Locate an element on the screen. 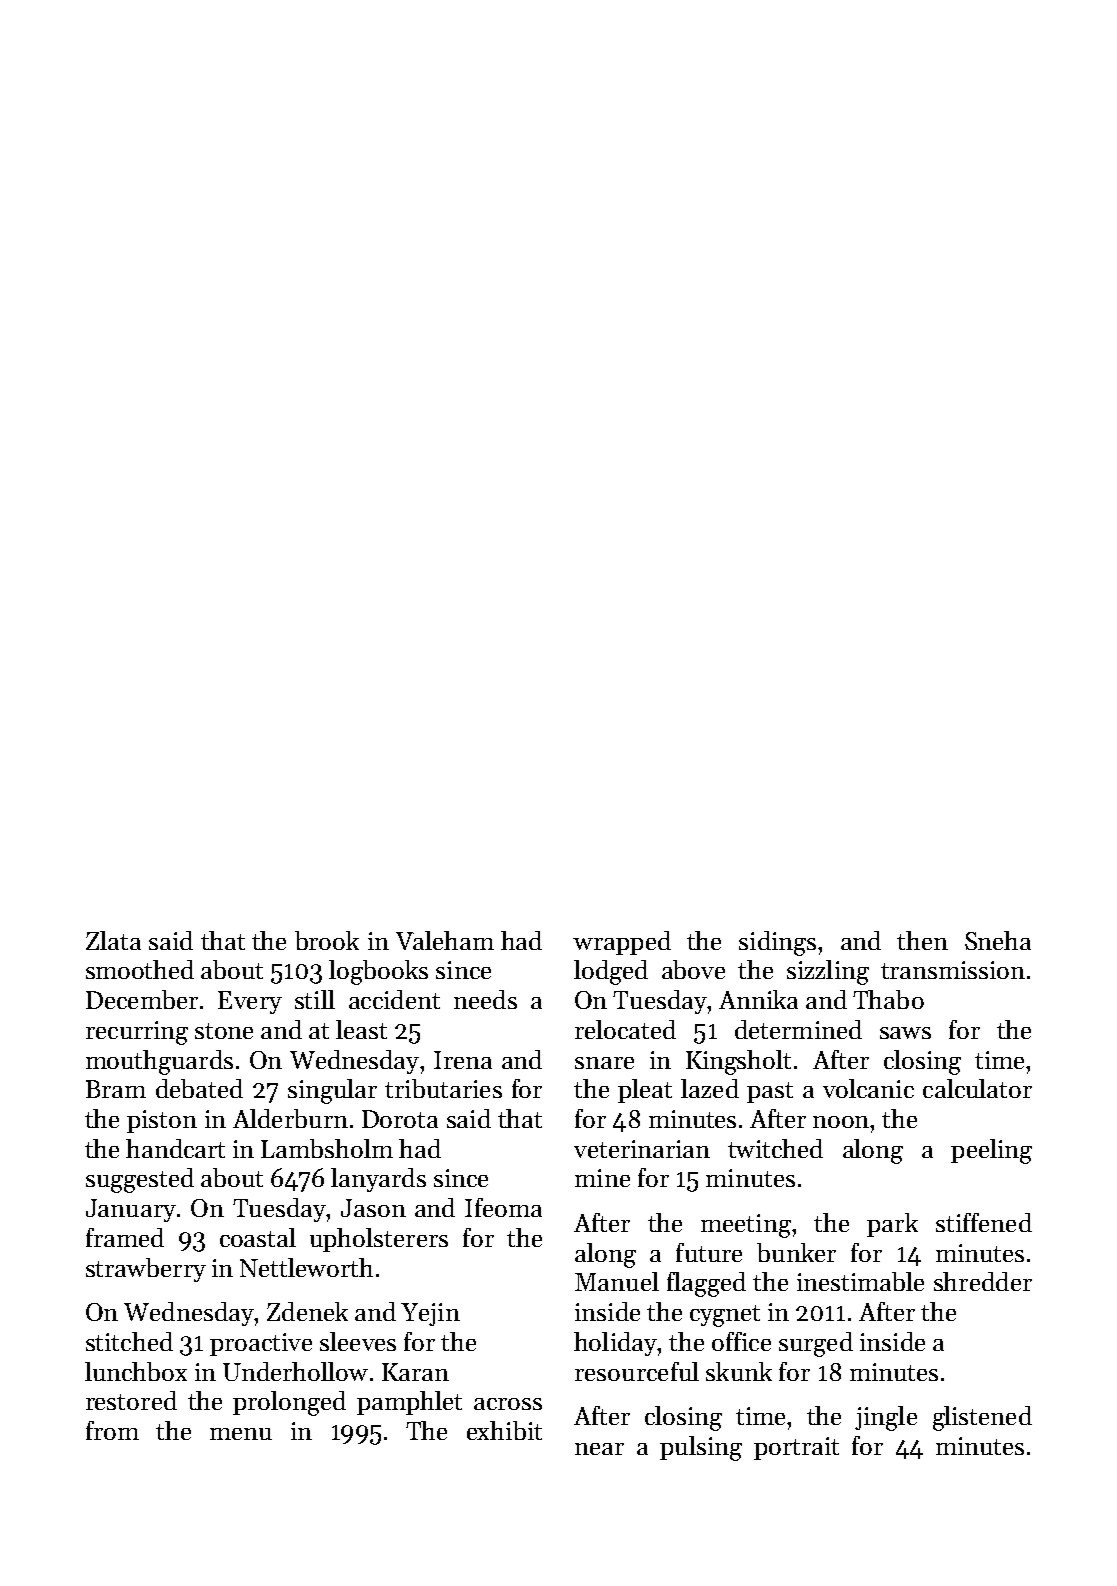 The width and height of the screenshot is (1117, 1586). veterinarian is located at coordinates (642, 1149).
